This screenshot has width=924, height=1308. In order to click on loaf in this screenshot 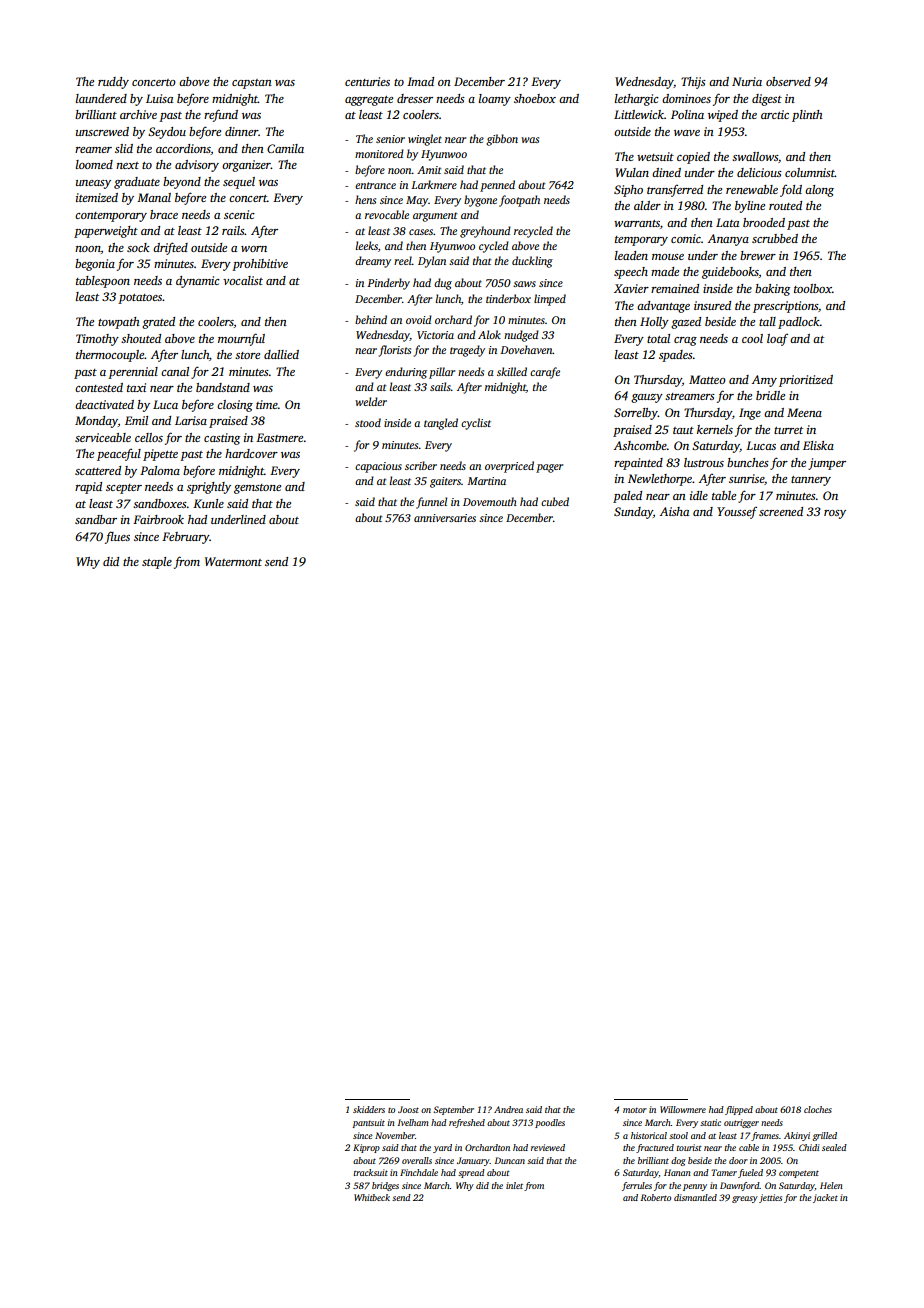, I will do `click(777, 340)`.
